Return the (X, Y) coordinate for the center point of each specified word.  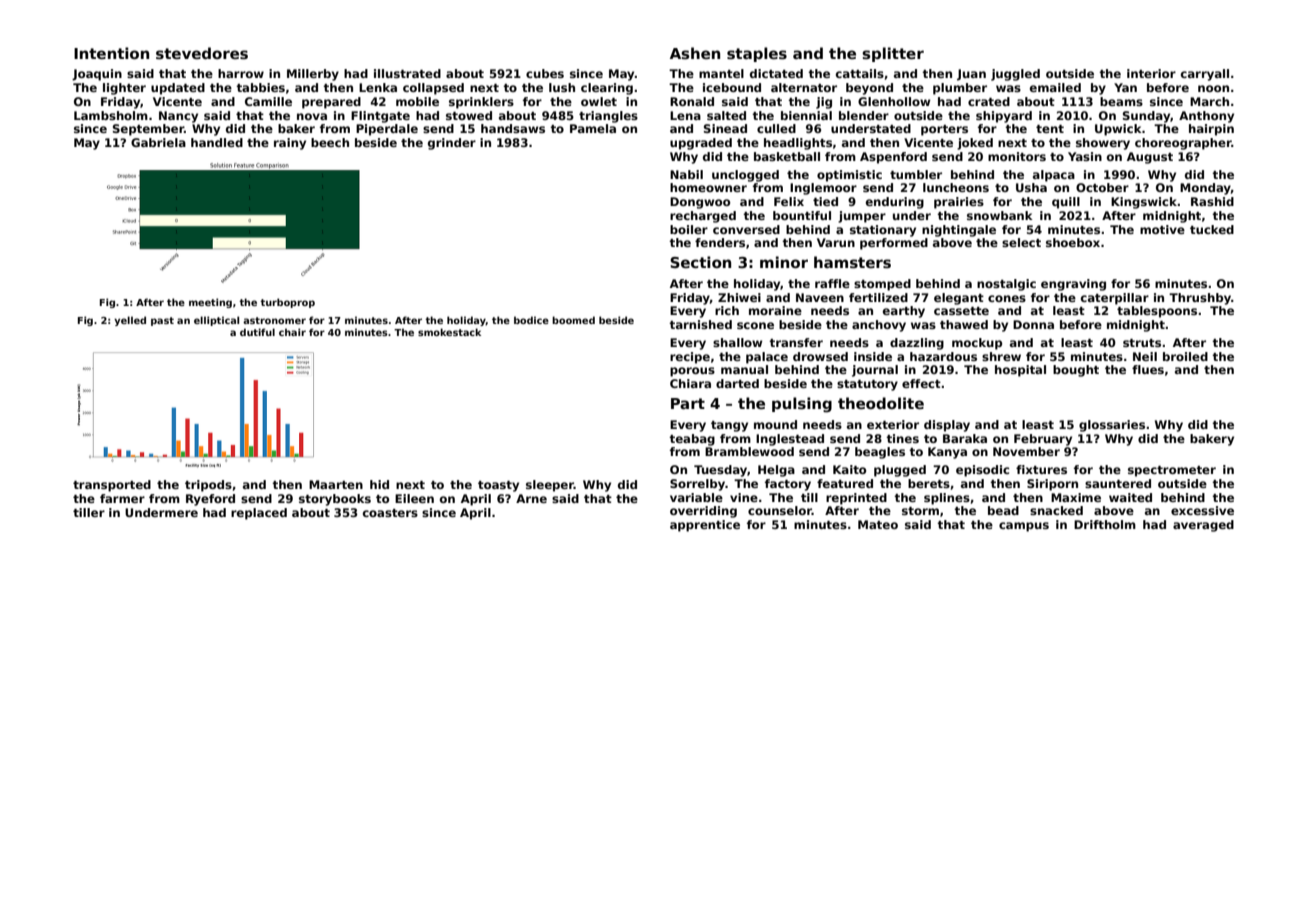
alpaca (1054, 176)
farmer (122, 498)
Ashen (695, 53)
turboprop (287, 303)
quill (1066, 203)
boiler (689, 229)
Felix (789, 201)
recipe (690, 358)
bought (1076, 371)
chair (292, 332)
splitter (893, 54)
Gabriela (158, 142)
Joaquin (97, 75)
